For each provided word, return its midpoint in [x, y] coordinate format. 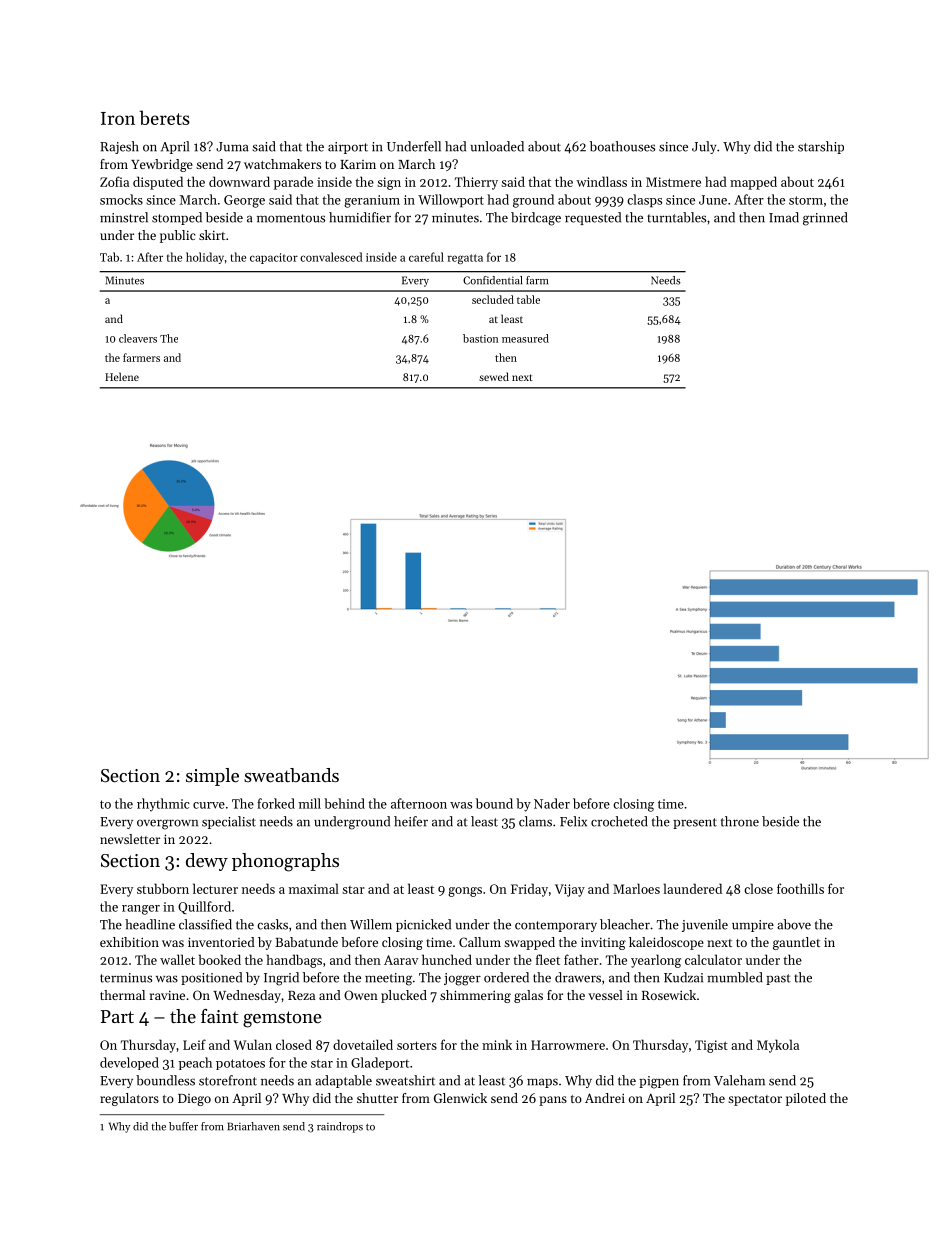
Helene [122, 376]
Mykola [778, 1046]
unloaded [497, 146]
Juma [232, 147]
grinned [825, 219]
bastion [480, 338]
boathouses [622, 146]
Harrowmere [568, 1045]
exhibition [129, 942]
